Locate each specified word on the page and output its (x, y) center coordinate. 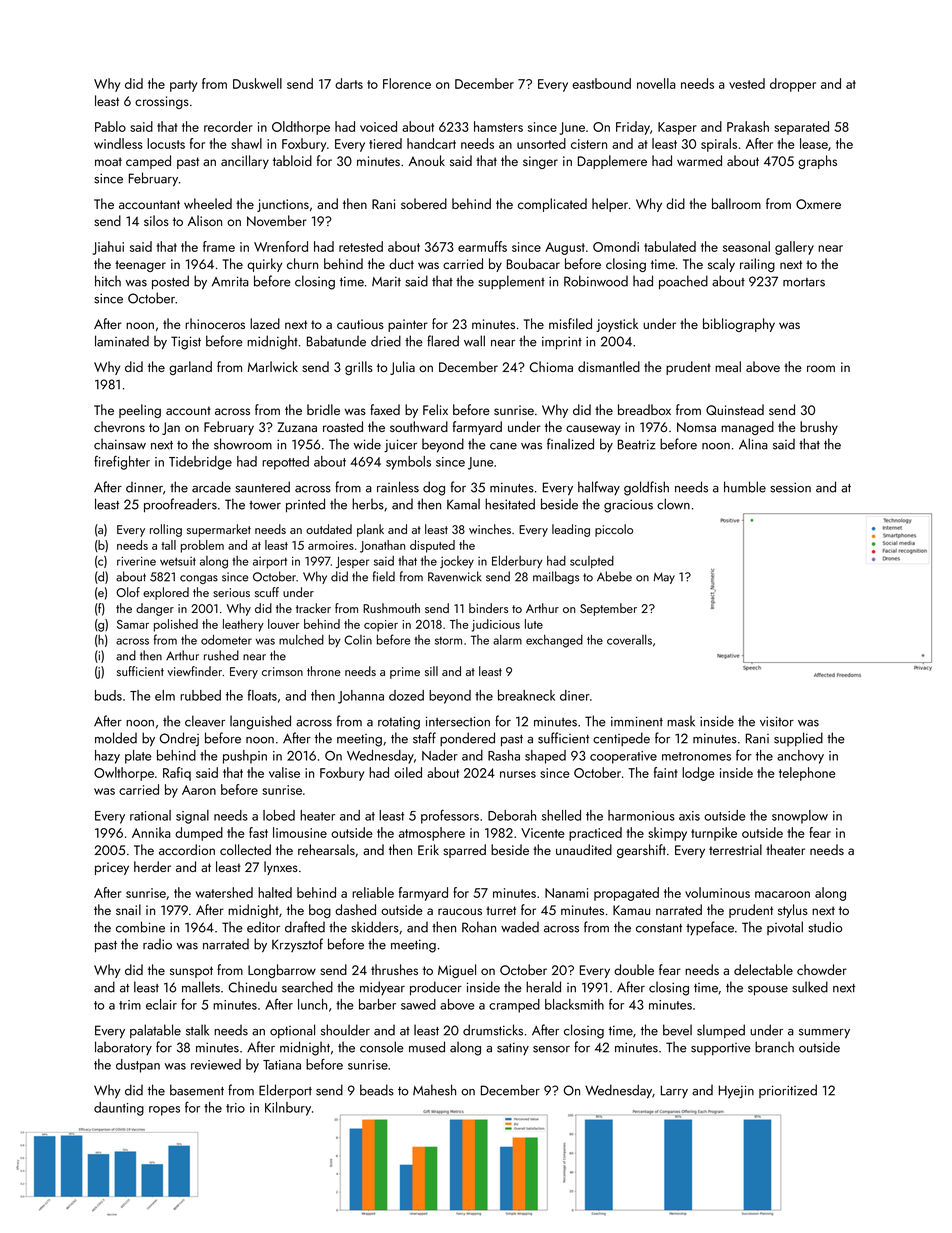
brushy (819, 428)
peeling (140, 411)
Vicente (542, 833)
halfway (599, 488)
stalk (197, 1030)
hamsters (498, 126)
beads (377, 1090)
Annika (151, 832)
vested (747, 83)
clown (673, 504)
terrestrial (735, 849)
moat (108, 161)
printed (305, 505)
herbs (368, 504)
